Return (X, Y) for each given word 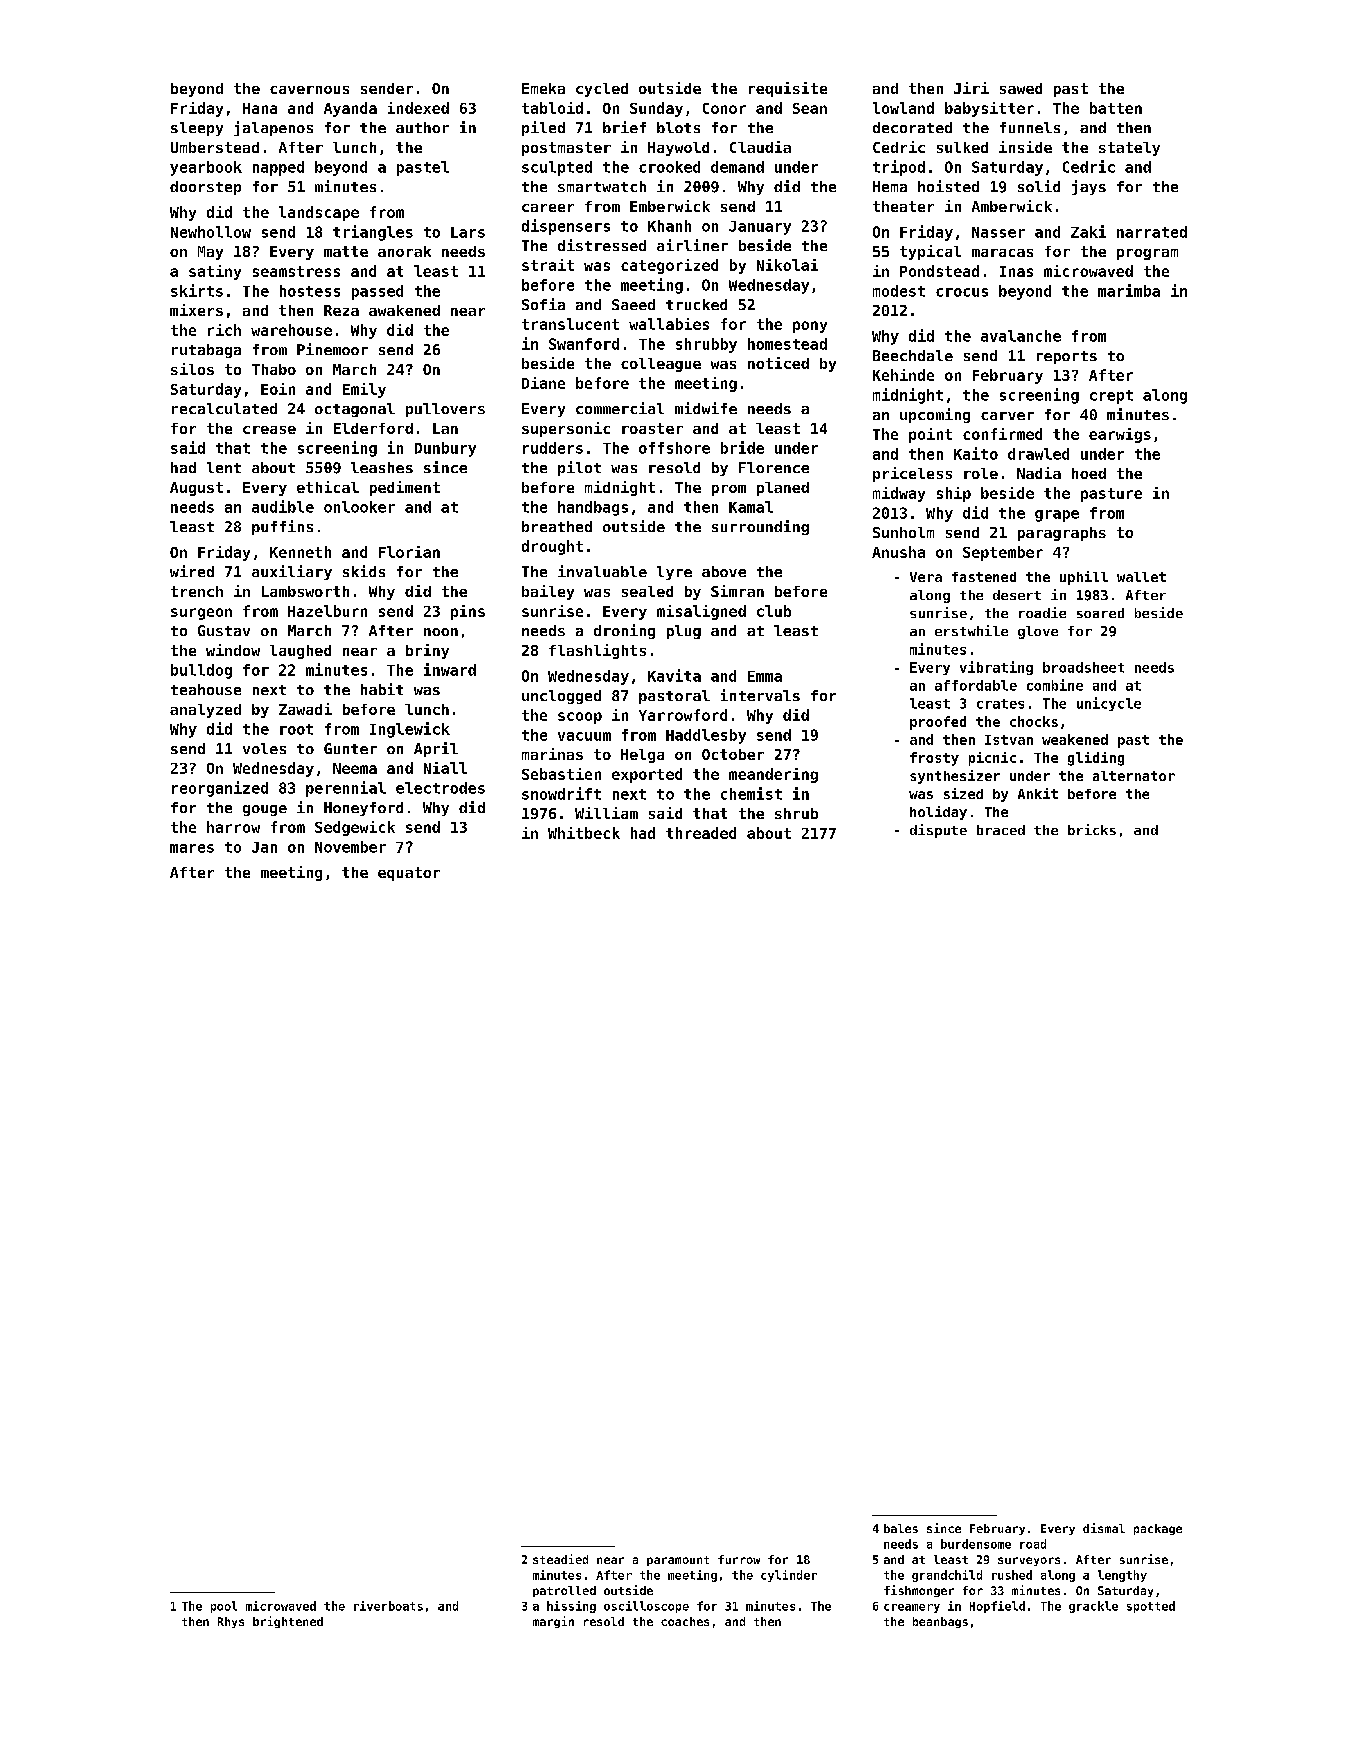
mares (192, 848)
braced (1001, 830)
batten (1116, 108)
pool (224, 1607)
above (724, 571)
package (1158, 1529)
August (196, 489)
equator (409, 874)
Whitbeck (584, 833)
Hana (260, 108)
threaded (701, 833)
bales (901, 1528)
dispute (938, 831)
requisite (788, 89)
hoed (1089, 473)
